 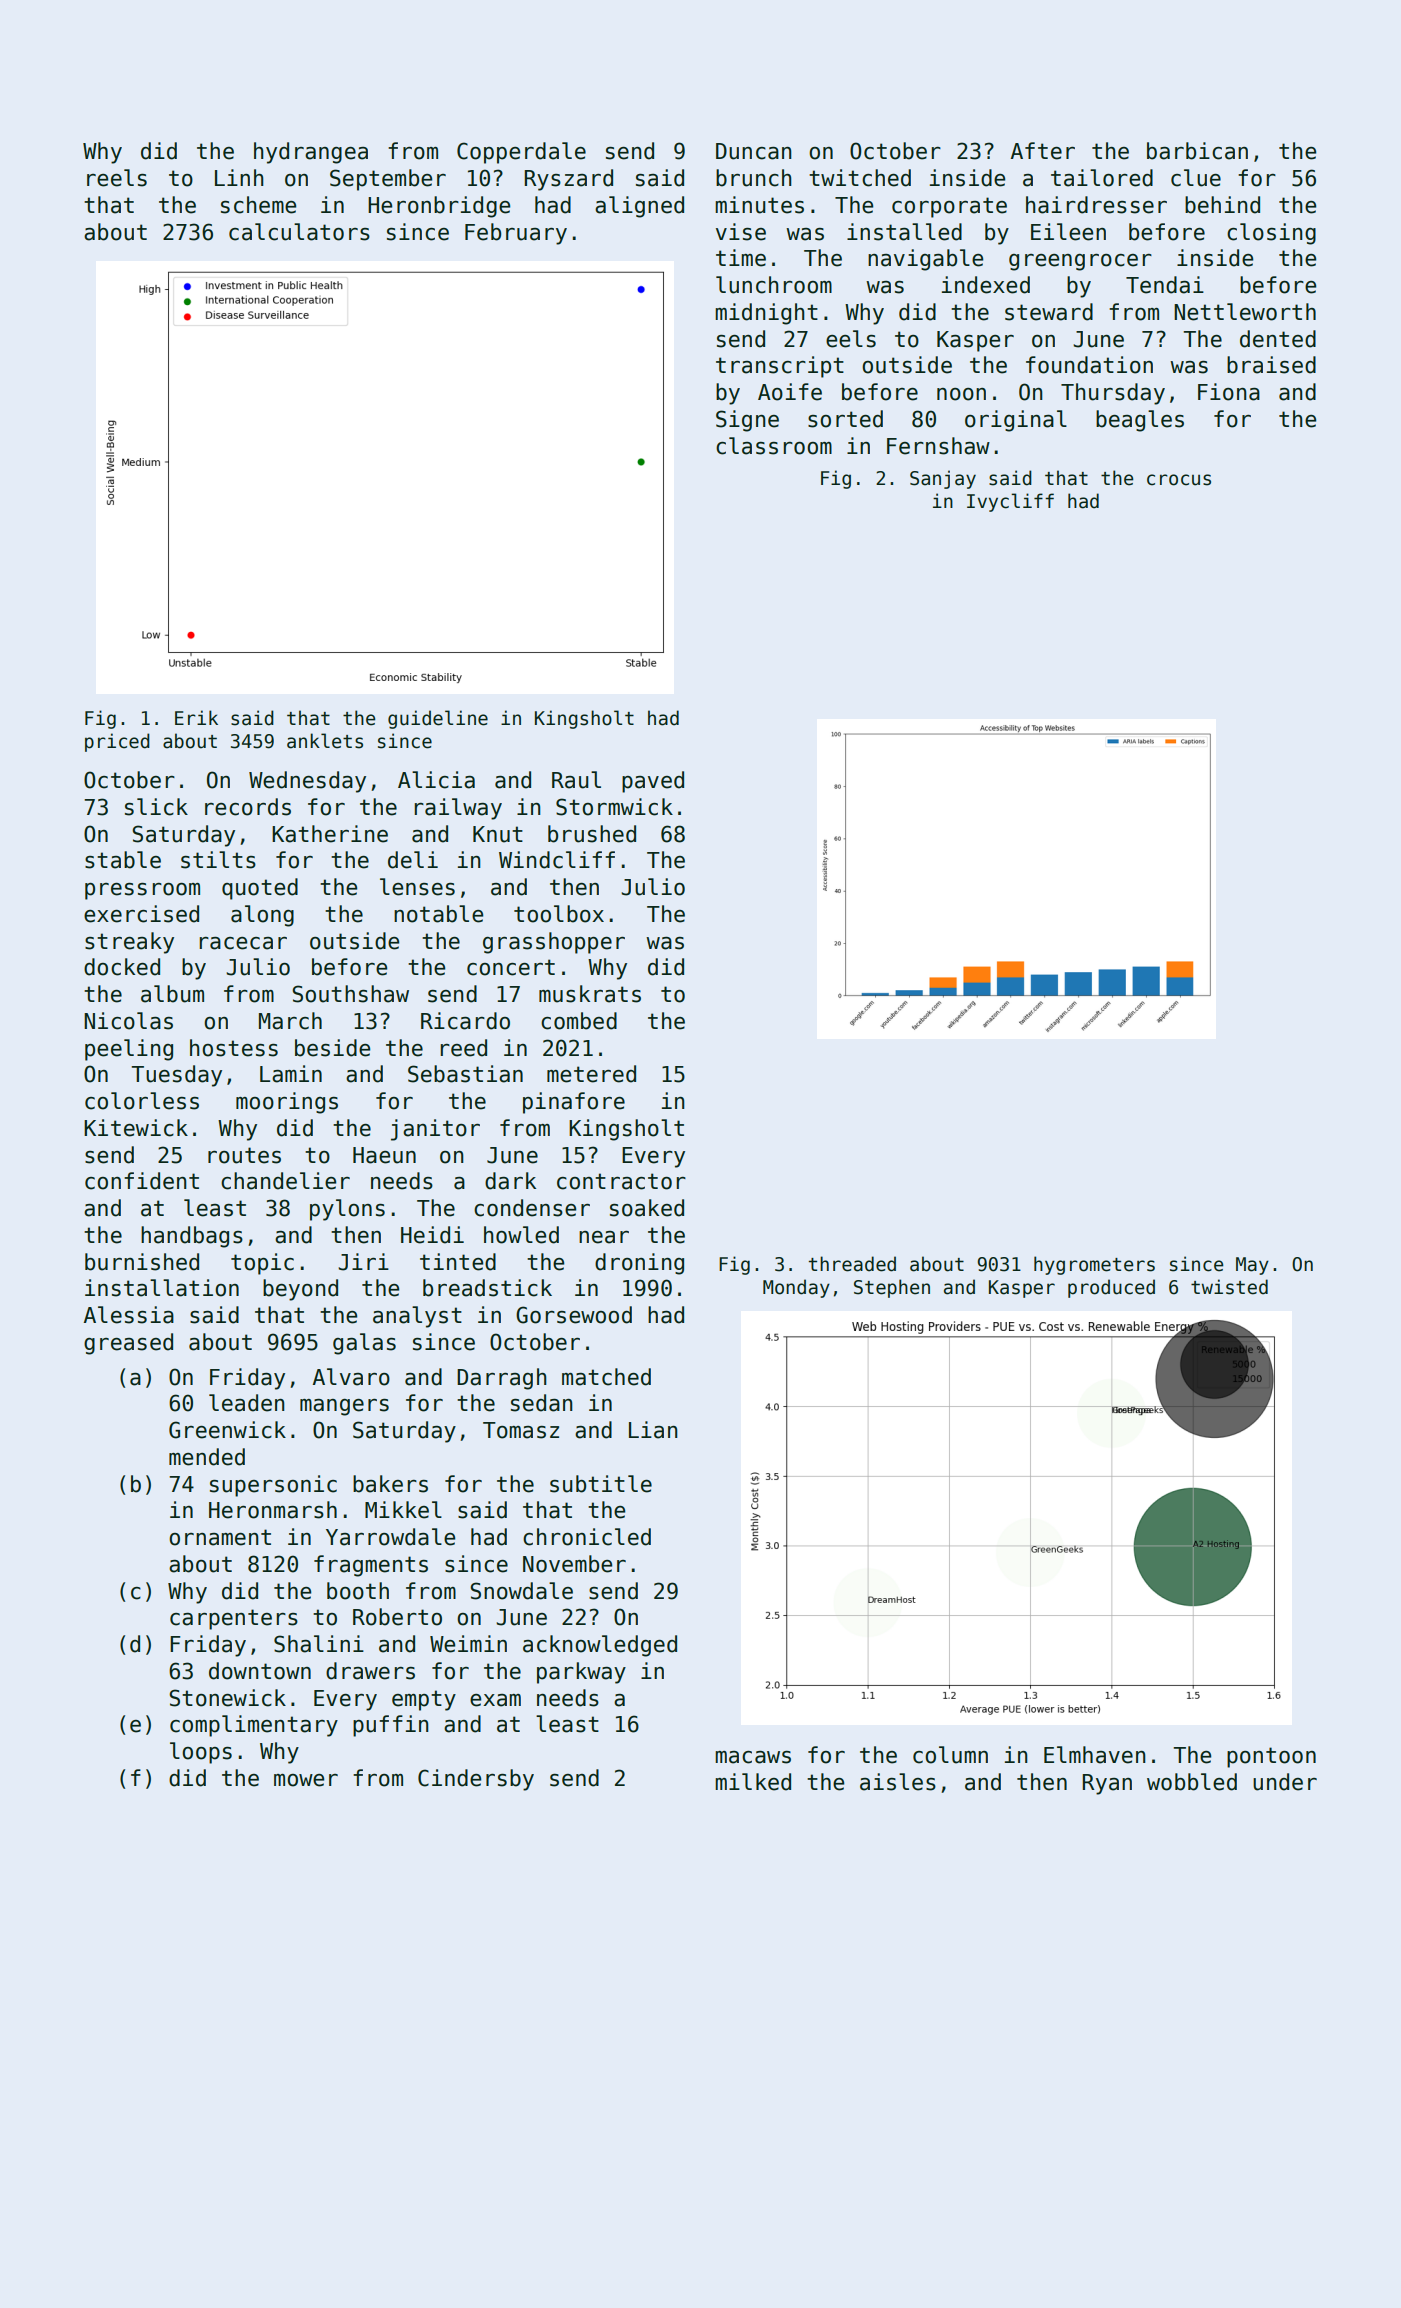 I want to click on Cindersby, so click(x=476, y=1780).
